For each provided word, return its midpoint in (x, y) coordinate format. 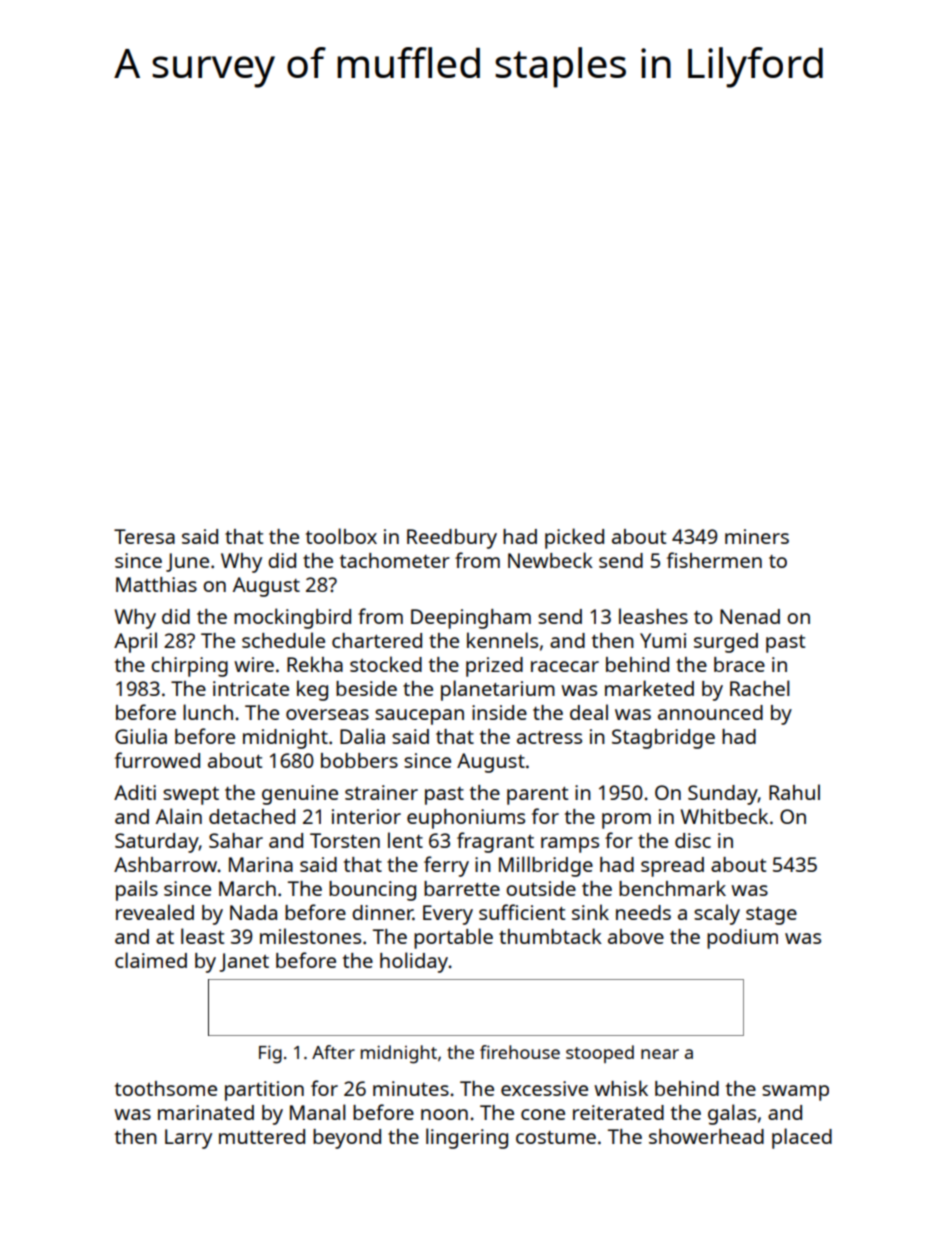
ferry (446, 866)
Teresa (144, 536)
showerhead (706, 1136)
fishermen (714, 560)
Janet (244, 962)
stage (771, 916)
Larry (188, 1139)
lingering (467, 1138)
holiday (414, 962)
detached (252, 816)
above (636, 936)
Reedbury (452, 539)
